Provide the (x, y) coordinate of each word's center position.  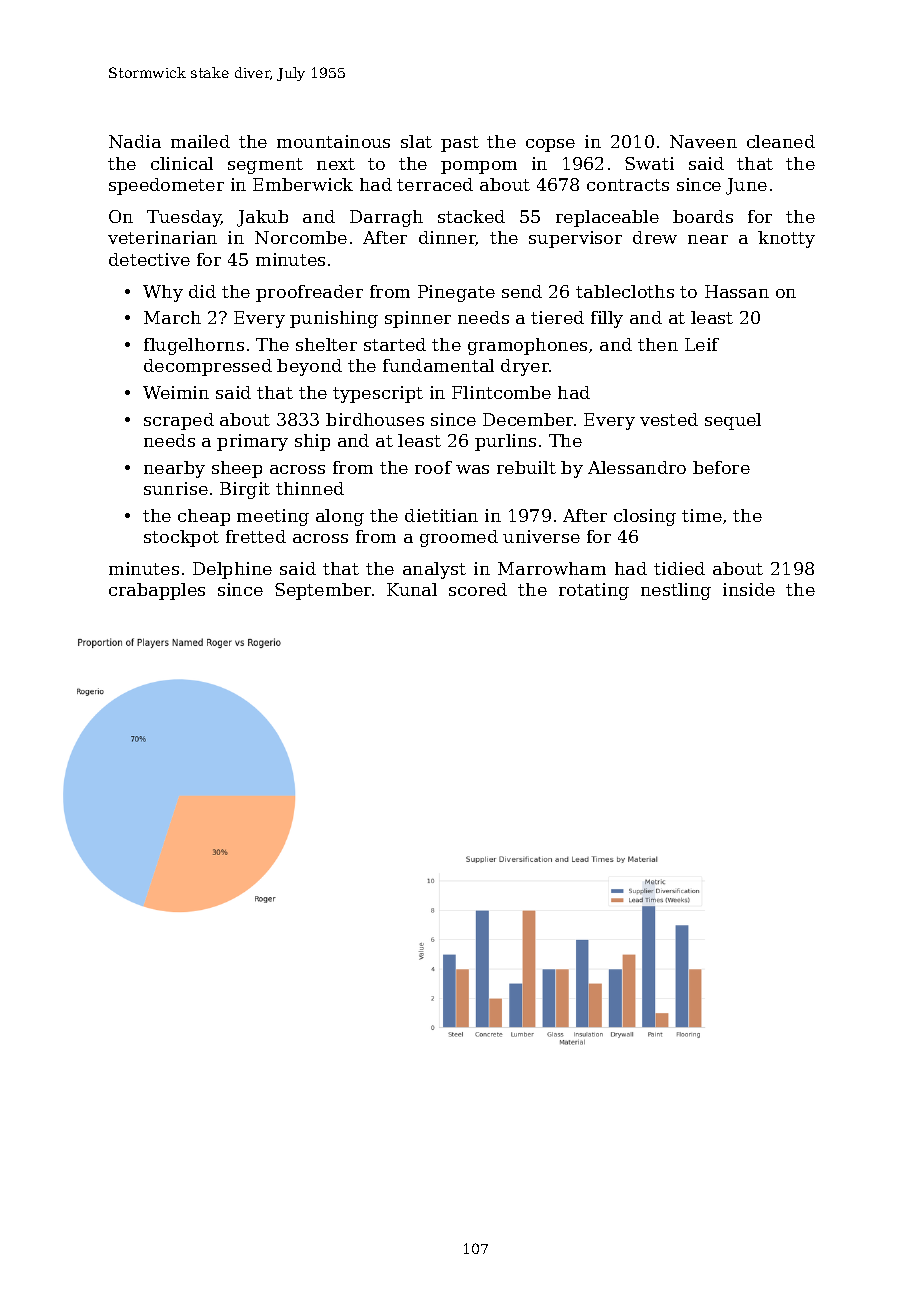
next (336, 164)
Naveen (703, 141)
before (721, 467)
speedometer (166, 186)
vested (669, 419)
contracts (628, 185)
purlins (505, 442)
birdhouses (375, 419)
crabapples (157, 591)
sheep (237, 469)
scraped (179, 421)
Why (163, 293)
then (658, 344)
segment (265, 166)
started (395, 344)
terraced (435, 184)
